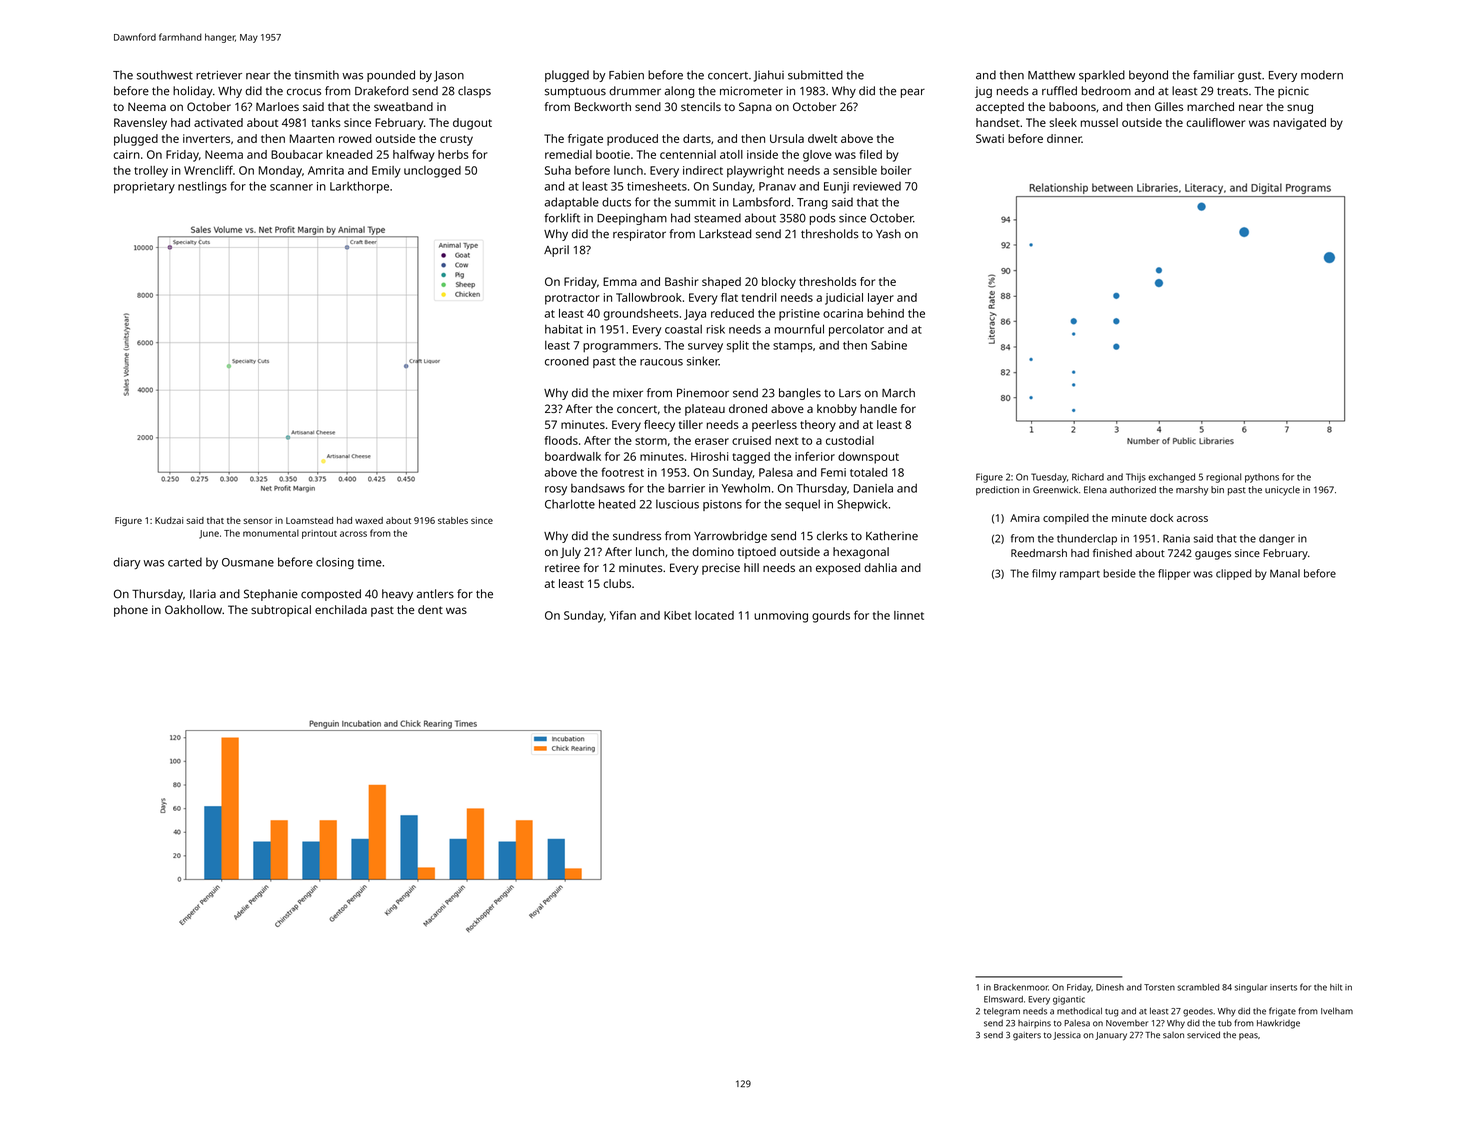 The height and width of the screenshot is (1136, 1470). What do you see at coordinates (1002, 1012) in the screenshot?
I see `telegram` at bounding box center [1002, 1012].
